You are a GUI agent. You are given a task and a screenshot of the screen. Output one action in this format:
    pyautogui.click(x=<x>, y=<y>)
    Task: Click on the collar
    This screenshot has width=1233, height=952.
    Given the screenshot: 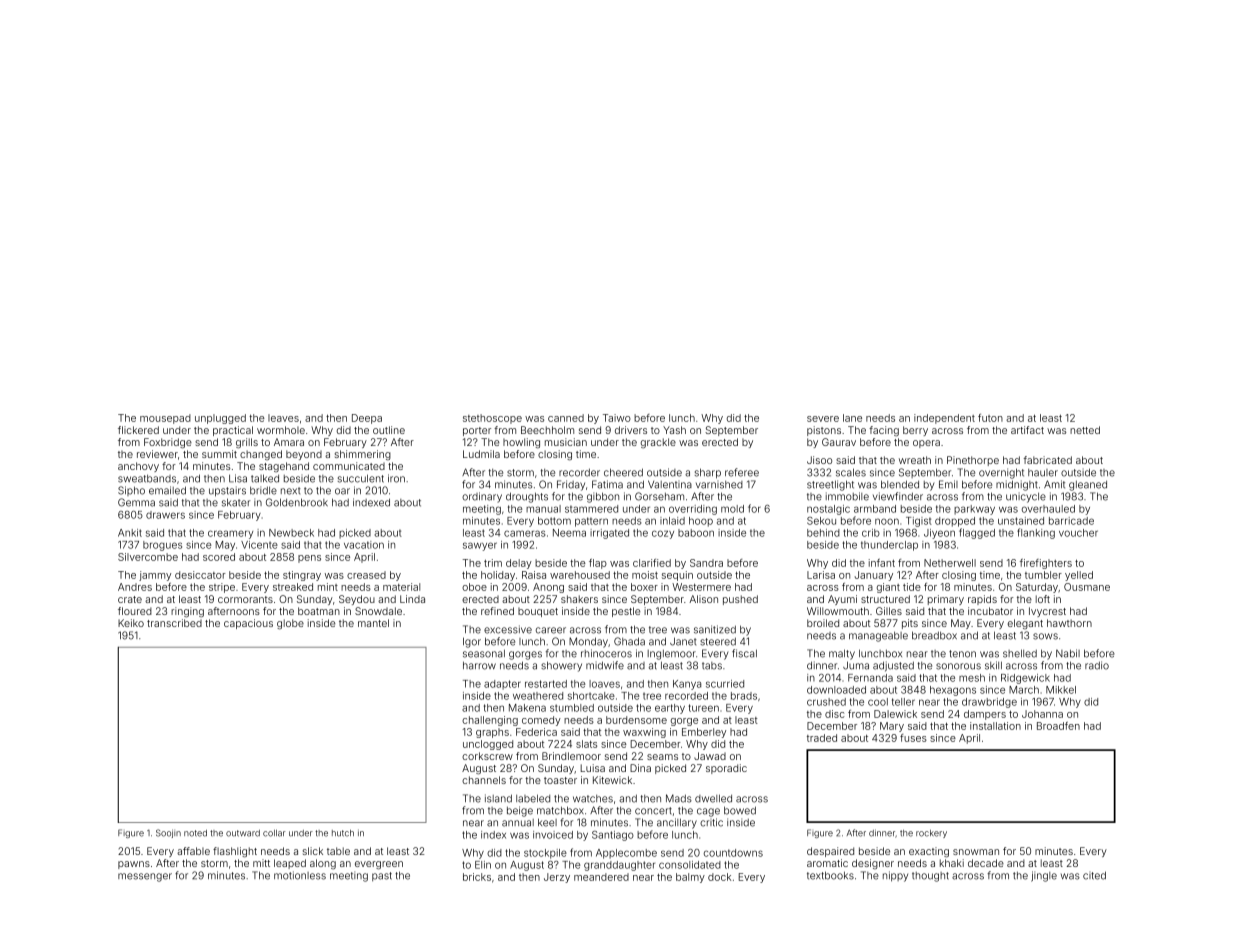 What is the action you would take?
    pyautogui.click(x=274, y=833)
